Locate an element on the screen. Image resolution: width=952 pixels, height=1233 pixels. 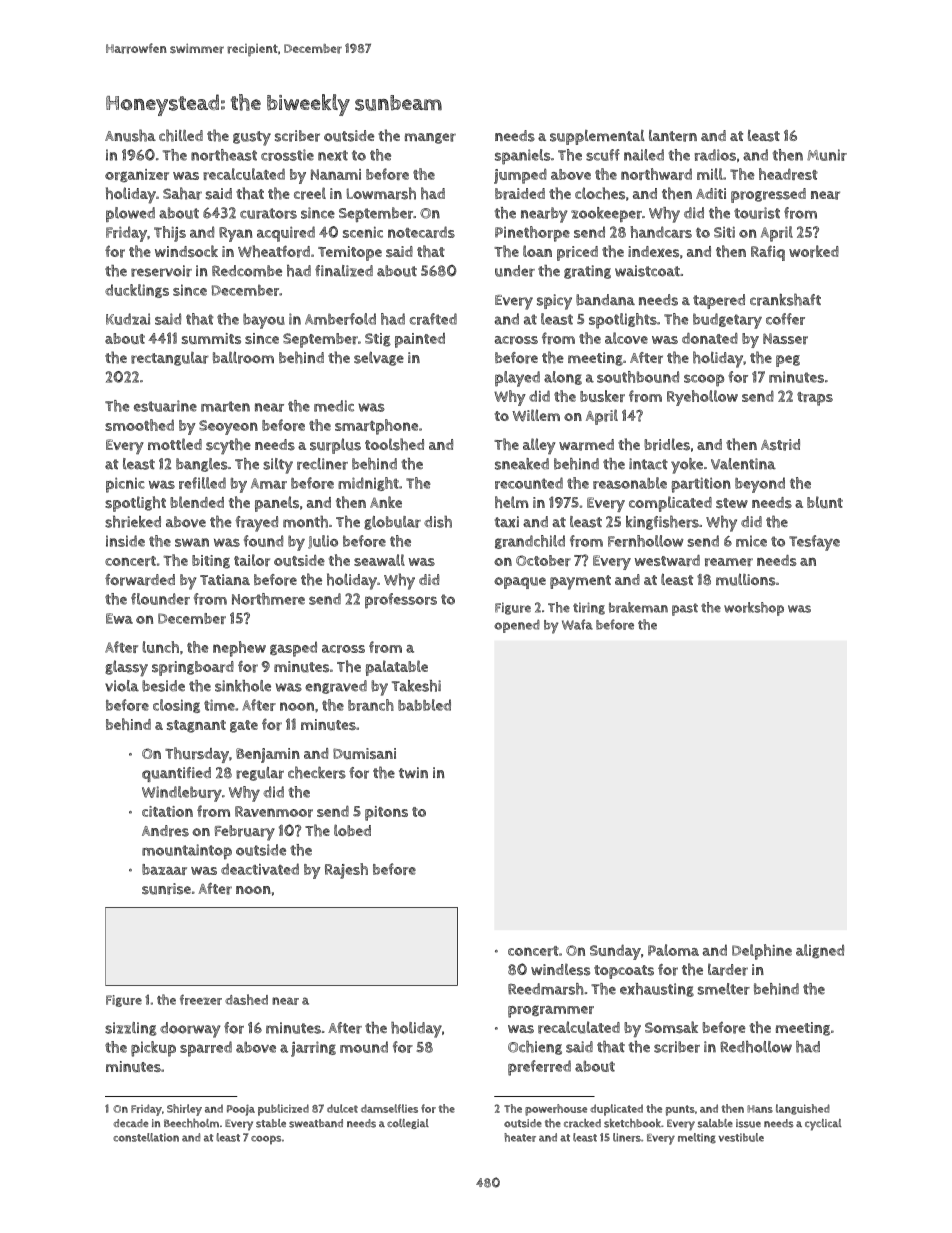
gusty is located at coordinates (252, 138).
